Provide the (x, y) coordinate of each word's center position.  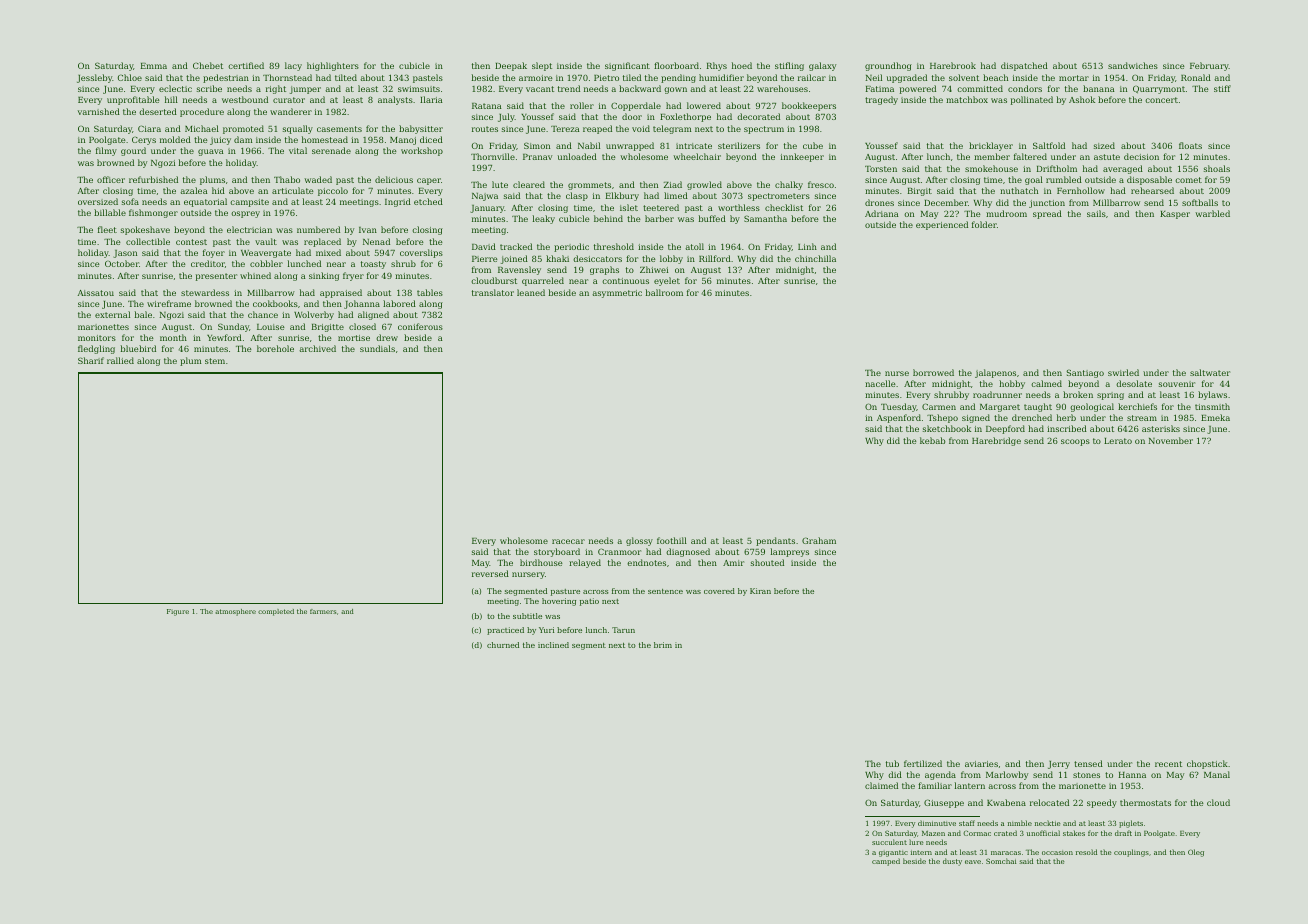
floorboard (676, 65)
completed (276, 612)
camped (886, 862)
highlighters (333, 66)
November (1170, 440)
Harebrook (953, 65)
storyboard (557, 552)
